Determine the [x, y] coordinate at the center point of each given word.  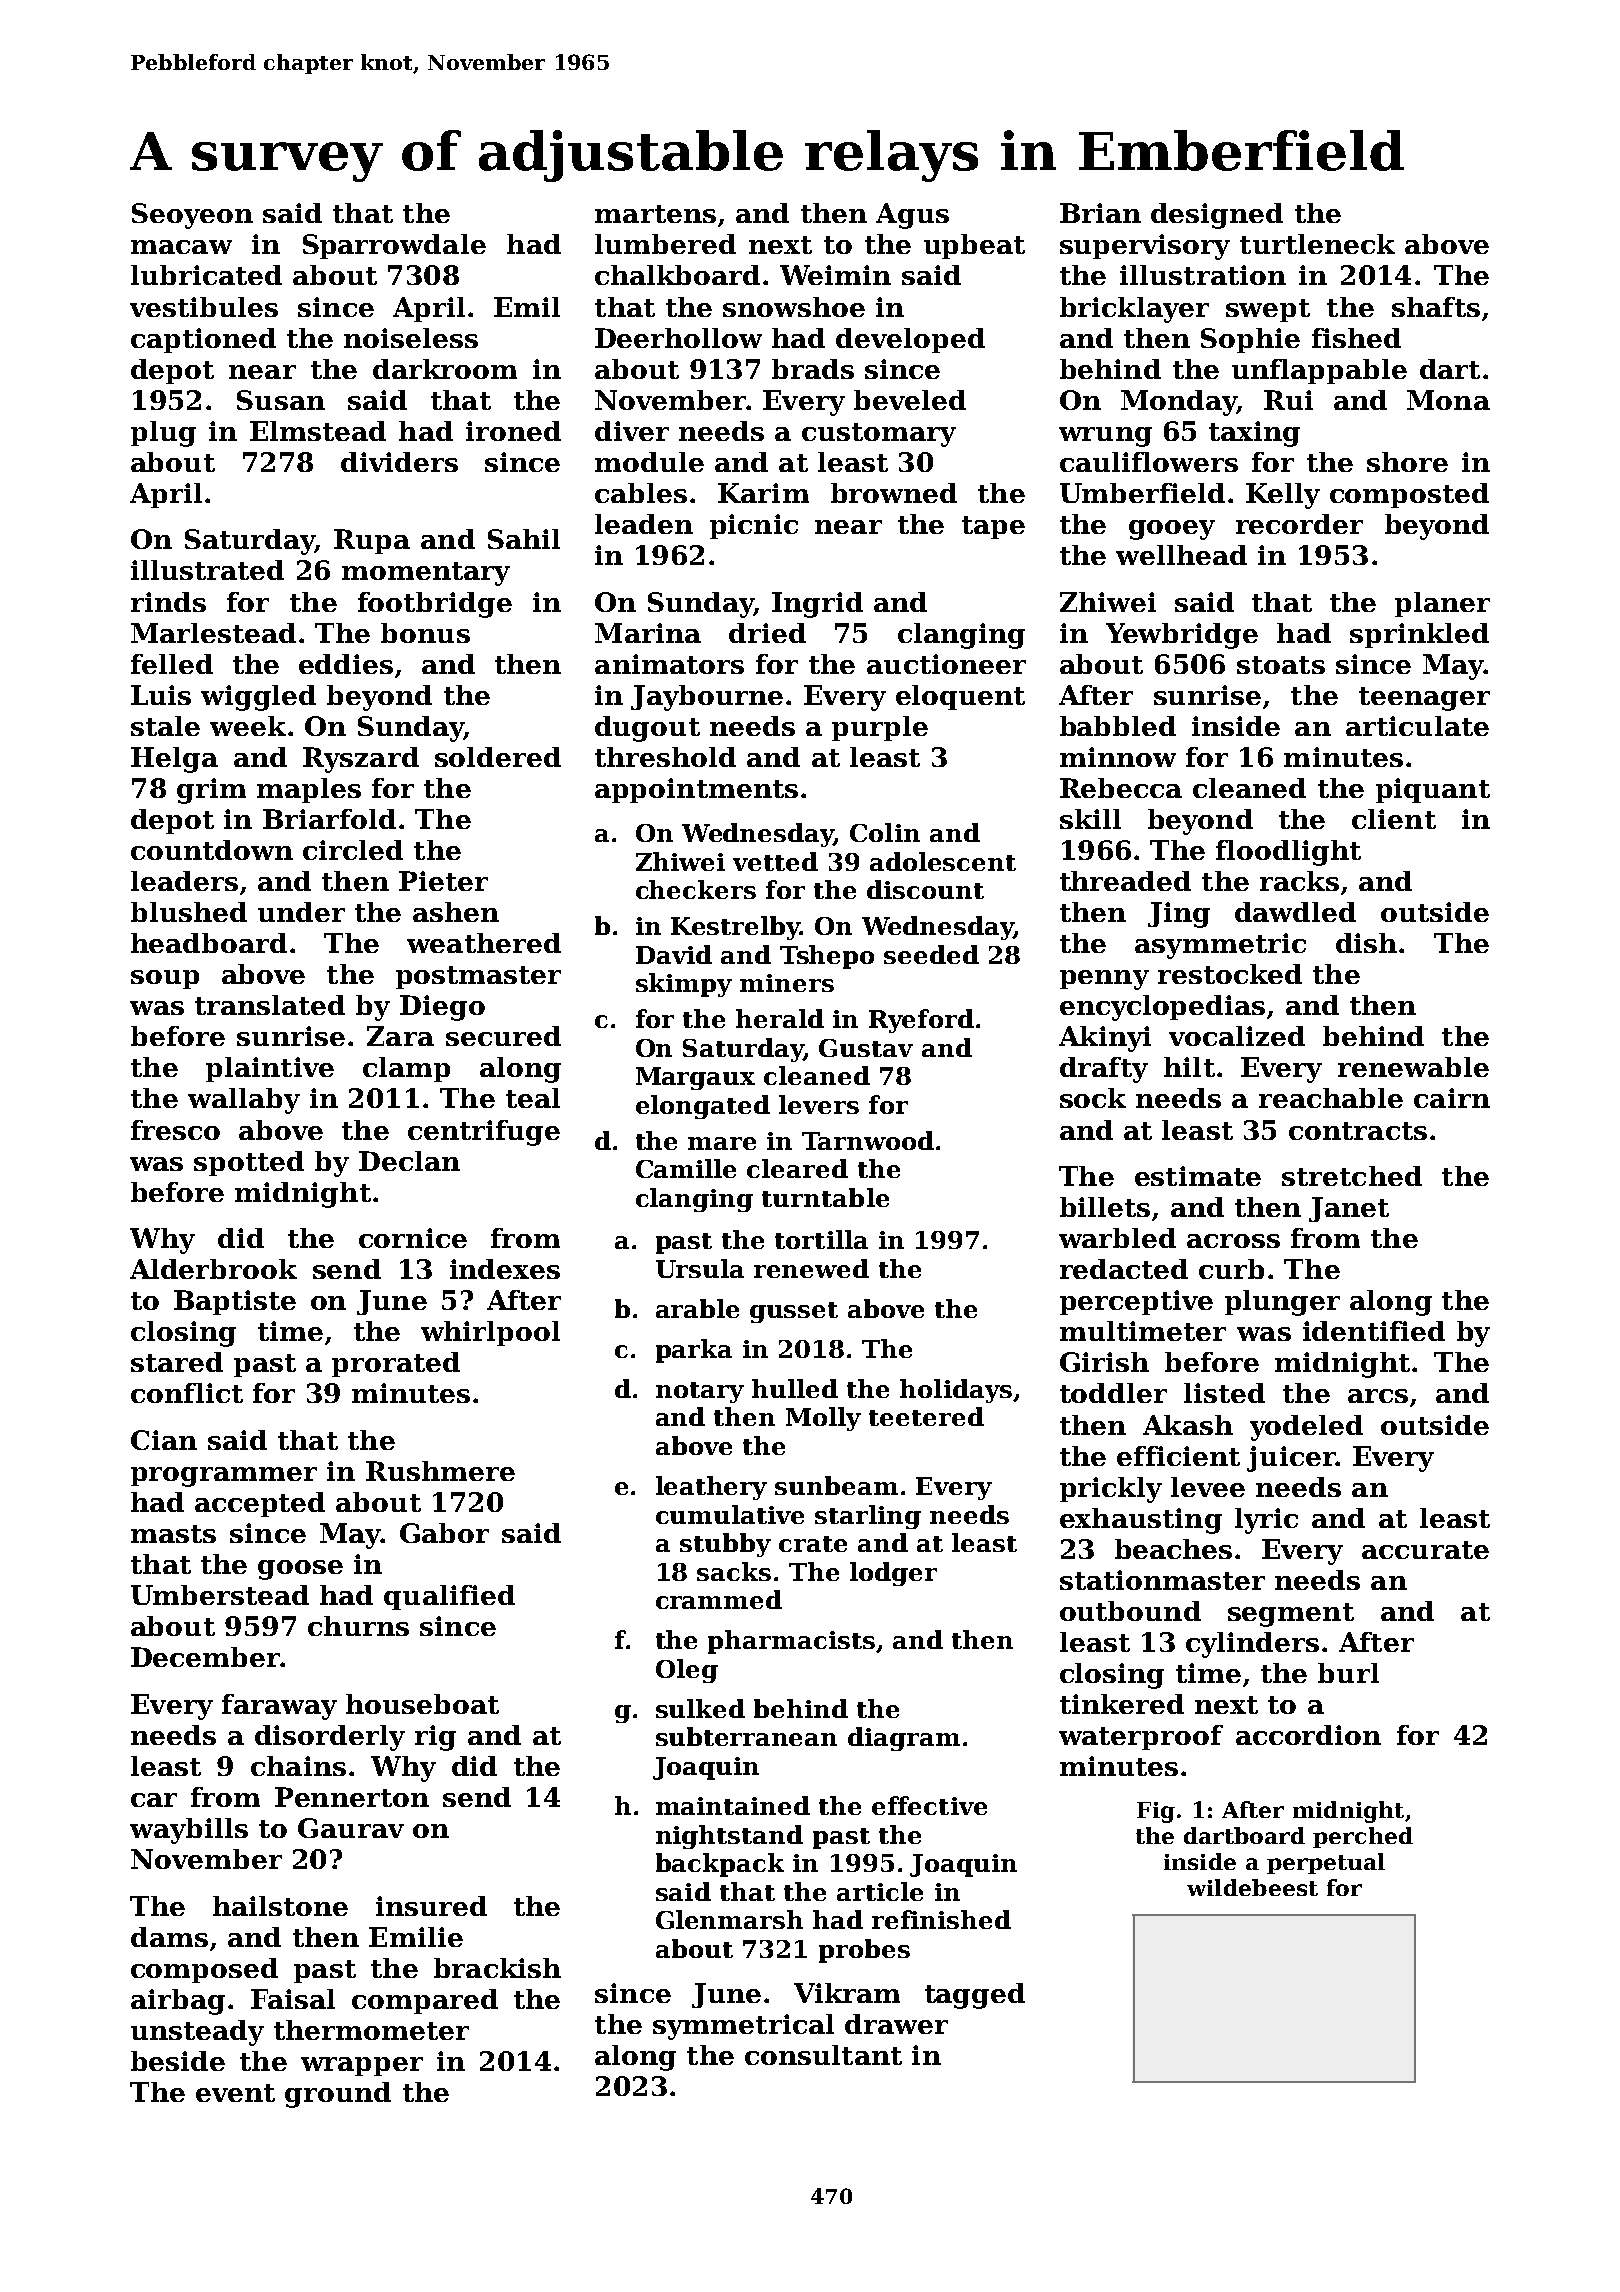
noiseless [411, 338]
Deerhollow [678, 338]
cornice [413, 1238]
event [235, 2093]
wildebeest [1252, 1887]
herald [780, 1018]
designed [1217, 216]
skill [1090, 819]
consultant [823, 2055]
